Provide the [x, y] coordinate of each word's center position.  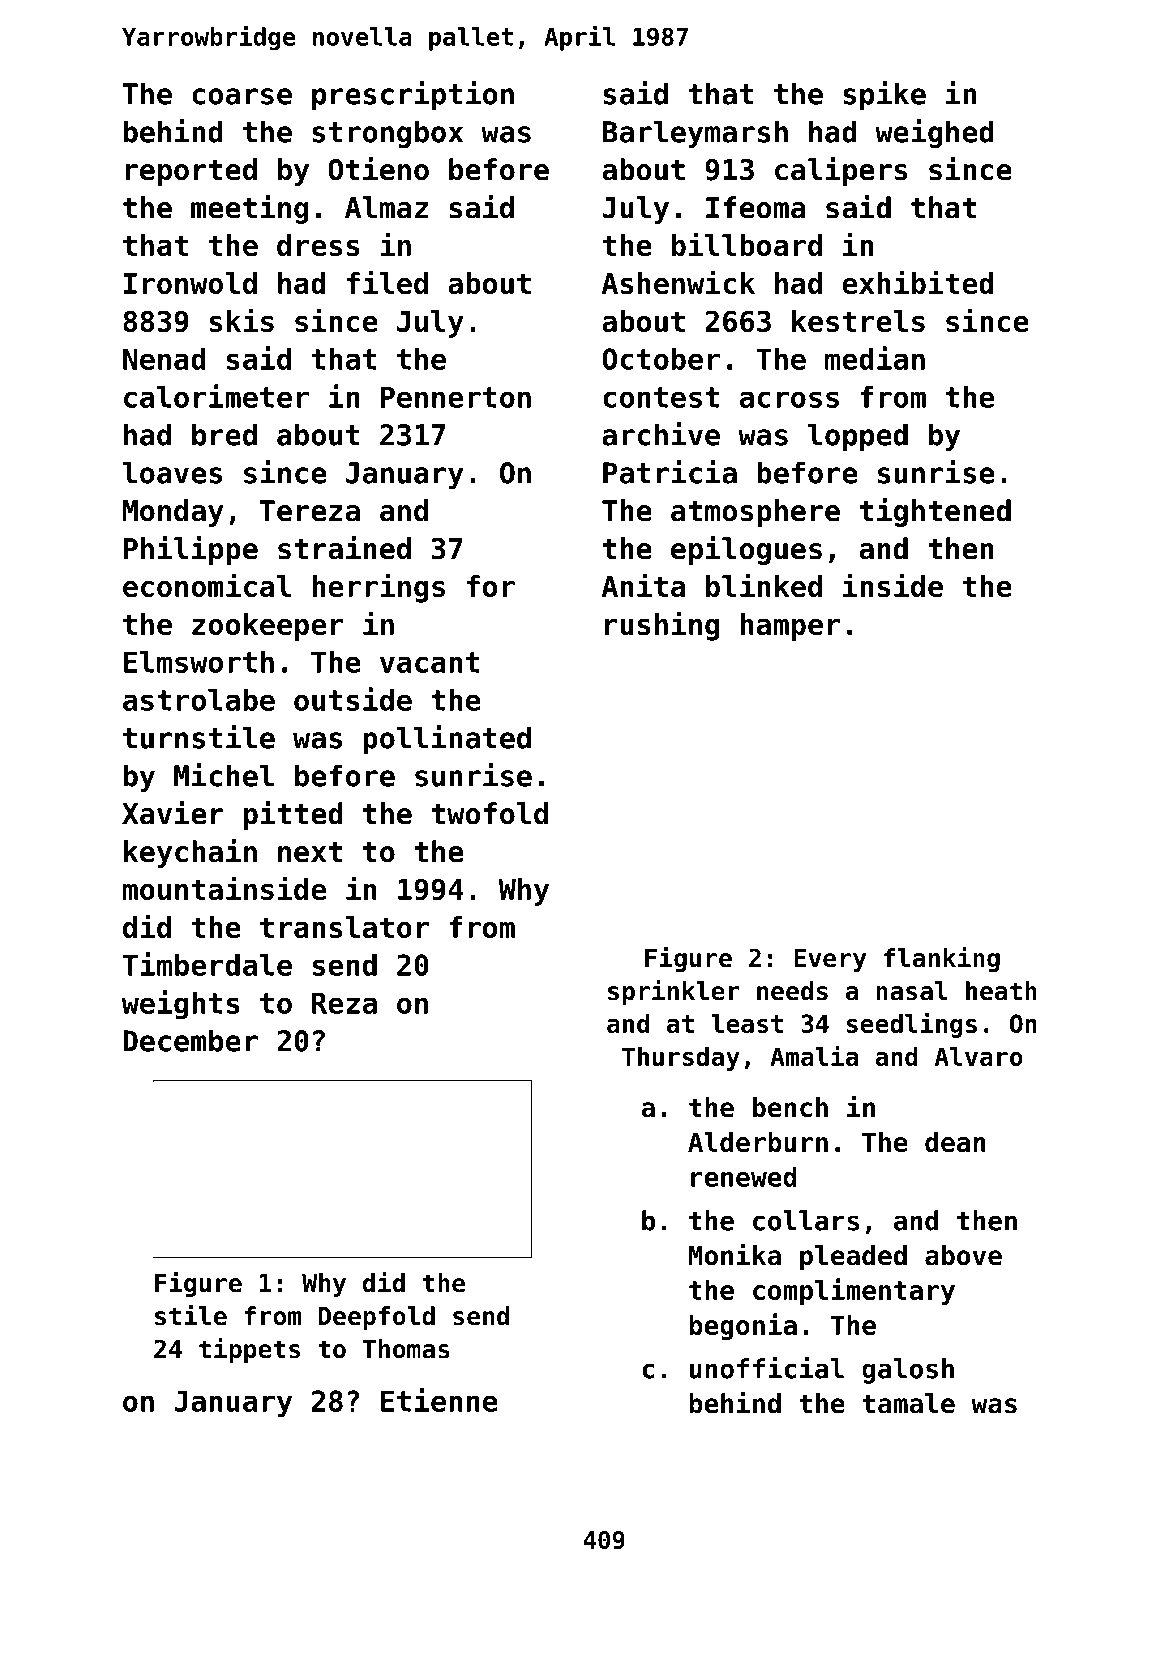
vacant [430, 662]
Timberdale [207, 964]
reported [191, 172]
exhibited [918, 282]
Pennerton [456, 397]
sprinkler [674, 992]
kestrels [858, 321]
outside [353, 699]
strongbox [387, 134]
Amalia [814, 1055]
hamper [790, 627]
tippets [249, 1350]
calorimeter [216, 396]
